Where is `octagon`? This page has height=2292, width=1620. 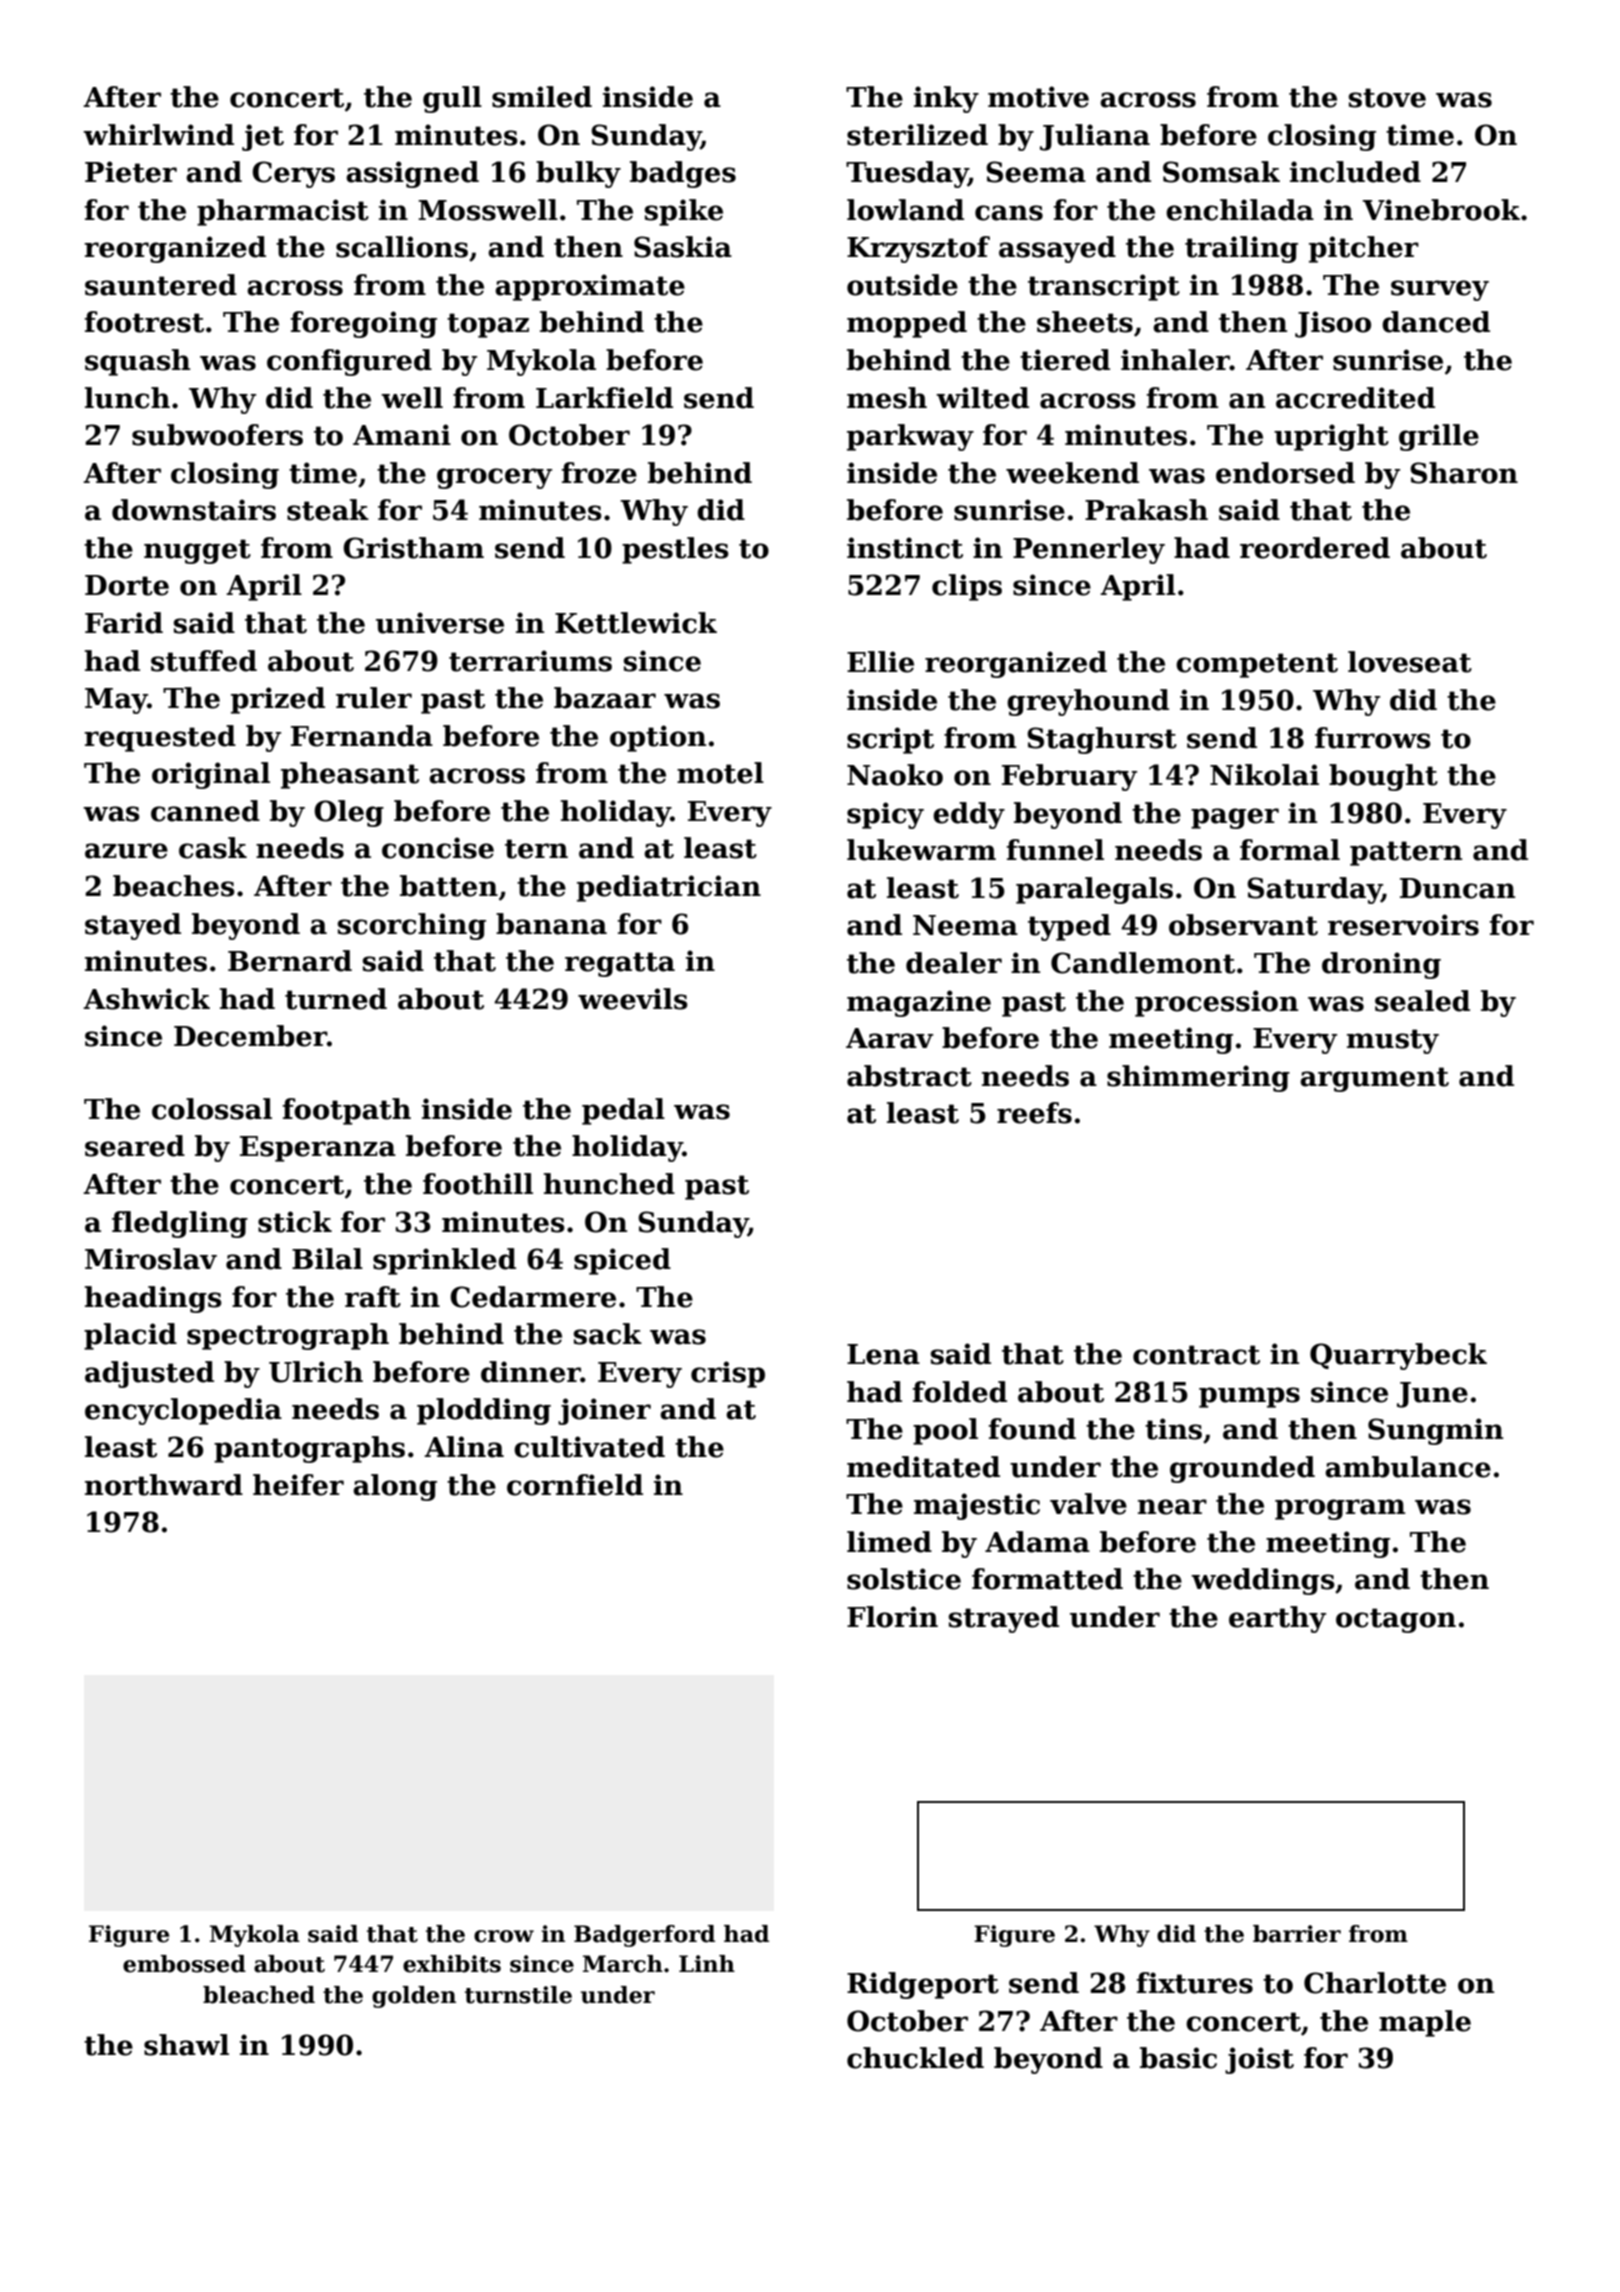 octagon is located at coordinates (1396, 1620).
